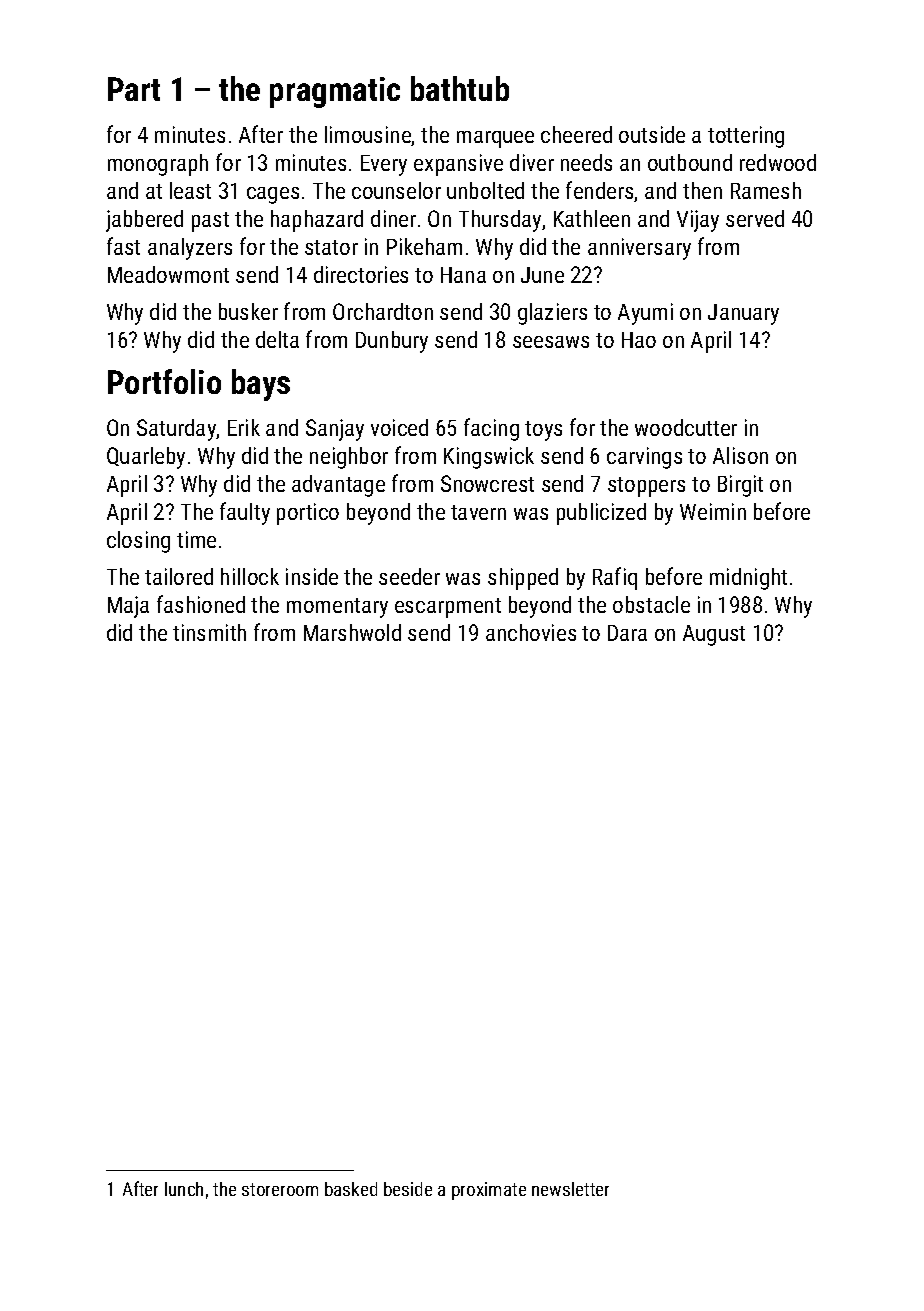  Describe the element at coordinates (748, 579) in the image. I see `midnight` at that location.
